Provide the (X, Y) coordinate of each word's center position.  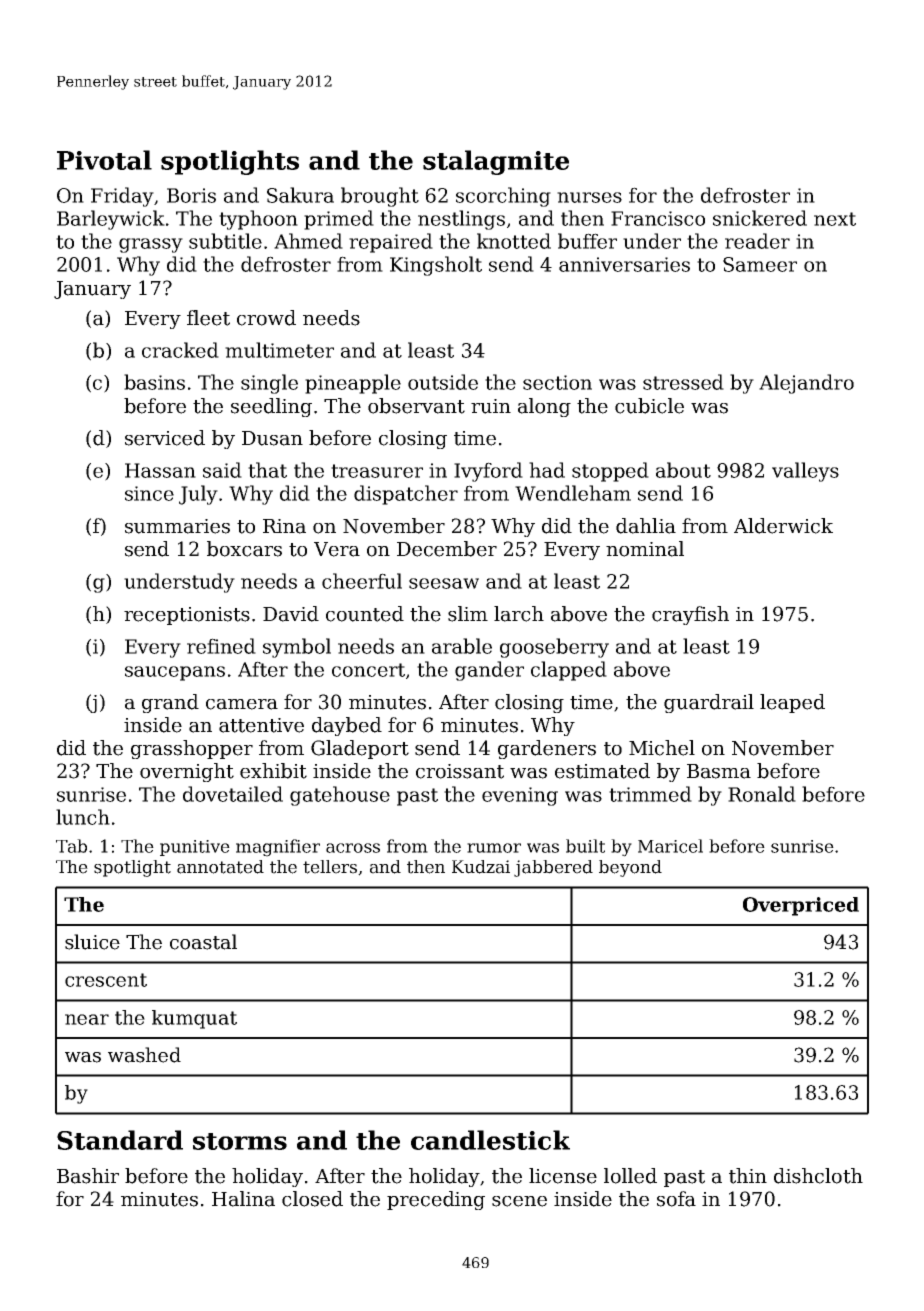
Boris (191, 195)
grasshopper (192, 749)
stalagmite (496, 162)
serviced (165, 438)
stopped (610, 472)
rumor (494, 848)
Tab (71, 846)
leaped (792, 703)
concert (368, 670)
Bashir (88, 1176)
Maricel (670, 846)
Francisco (658, 218)
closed (312, 1199)
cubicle (649, 406)
